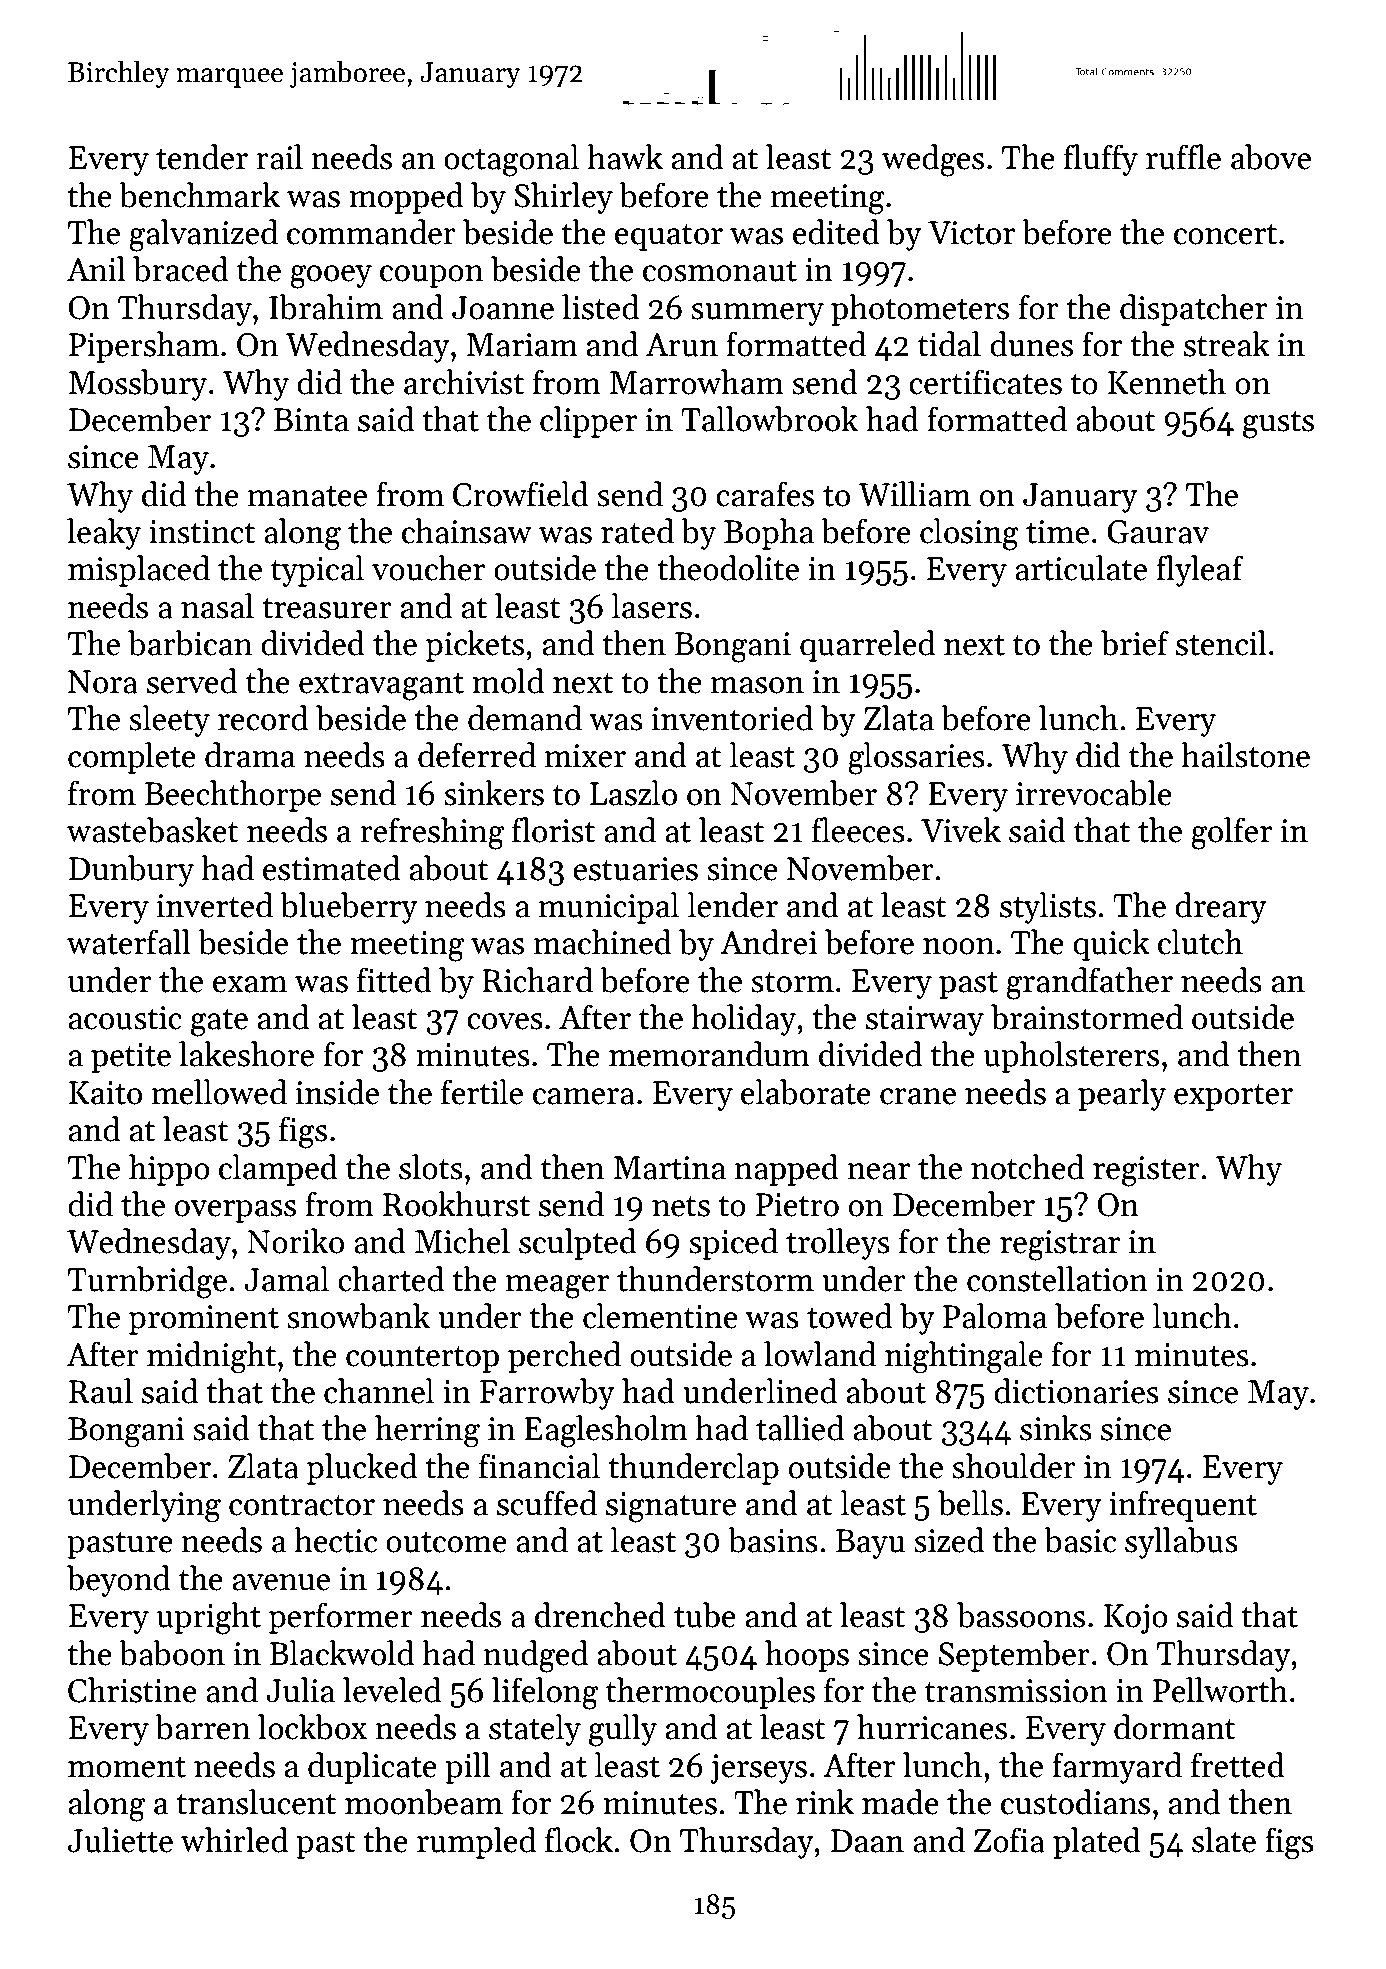 The width and height of the image is (1386, 1969). I want to click on wedges, so click(932, 160).
